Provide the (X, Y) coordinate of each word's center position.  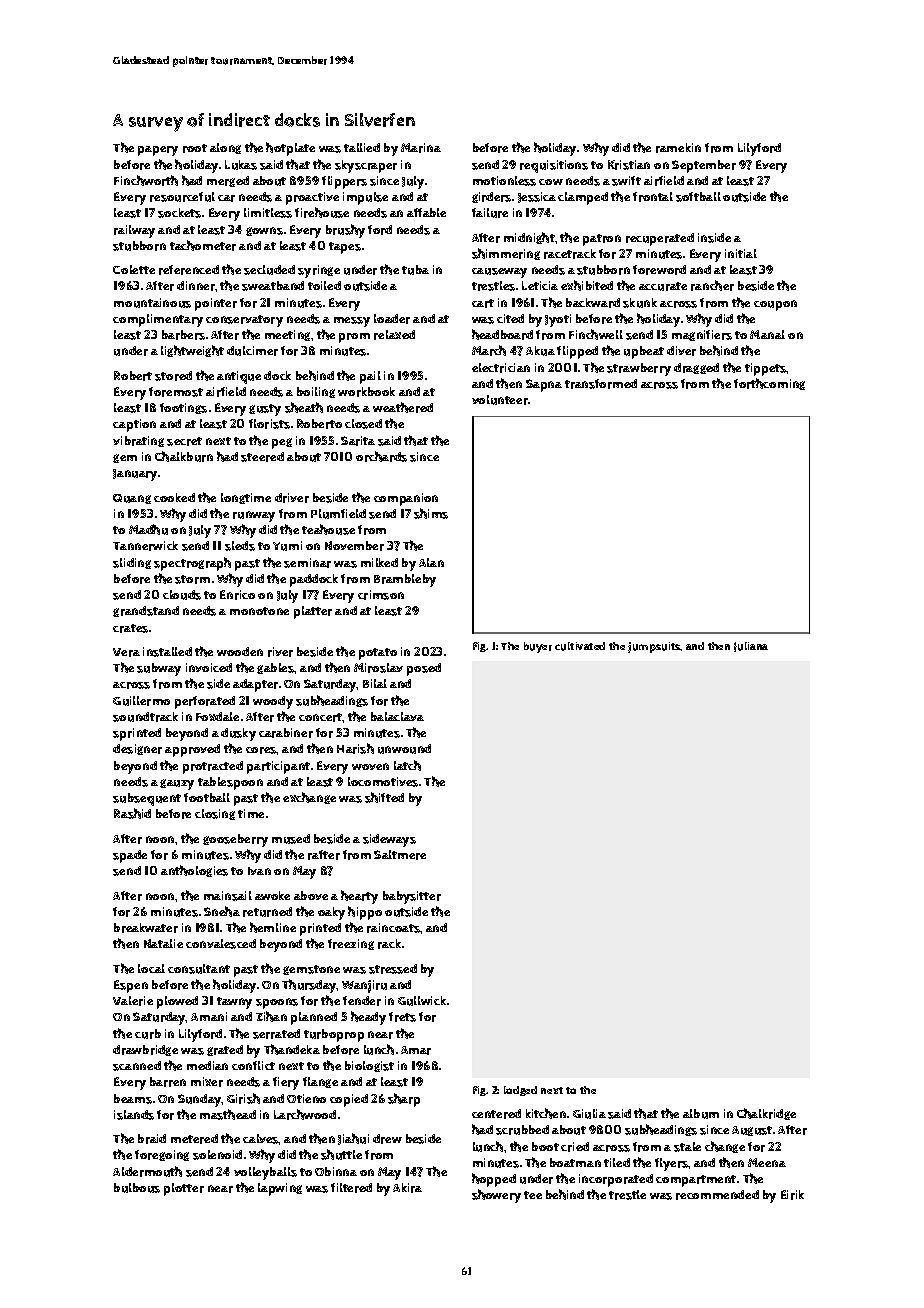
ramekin (678, 148)
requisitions (554, 166)
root (195, 148)
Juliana (751, 647)
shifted (384, 797)
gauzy (177, 784)
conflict (253, 1065)
